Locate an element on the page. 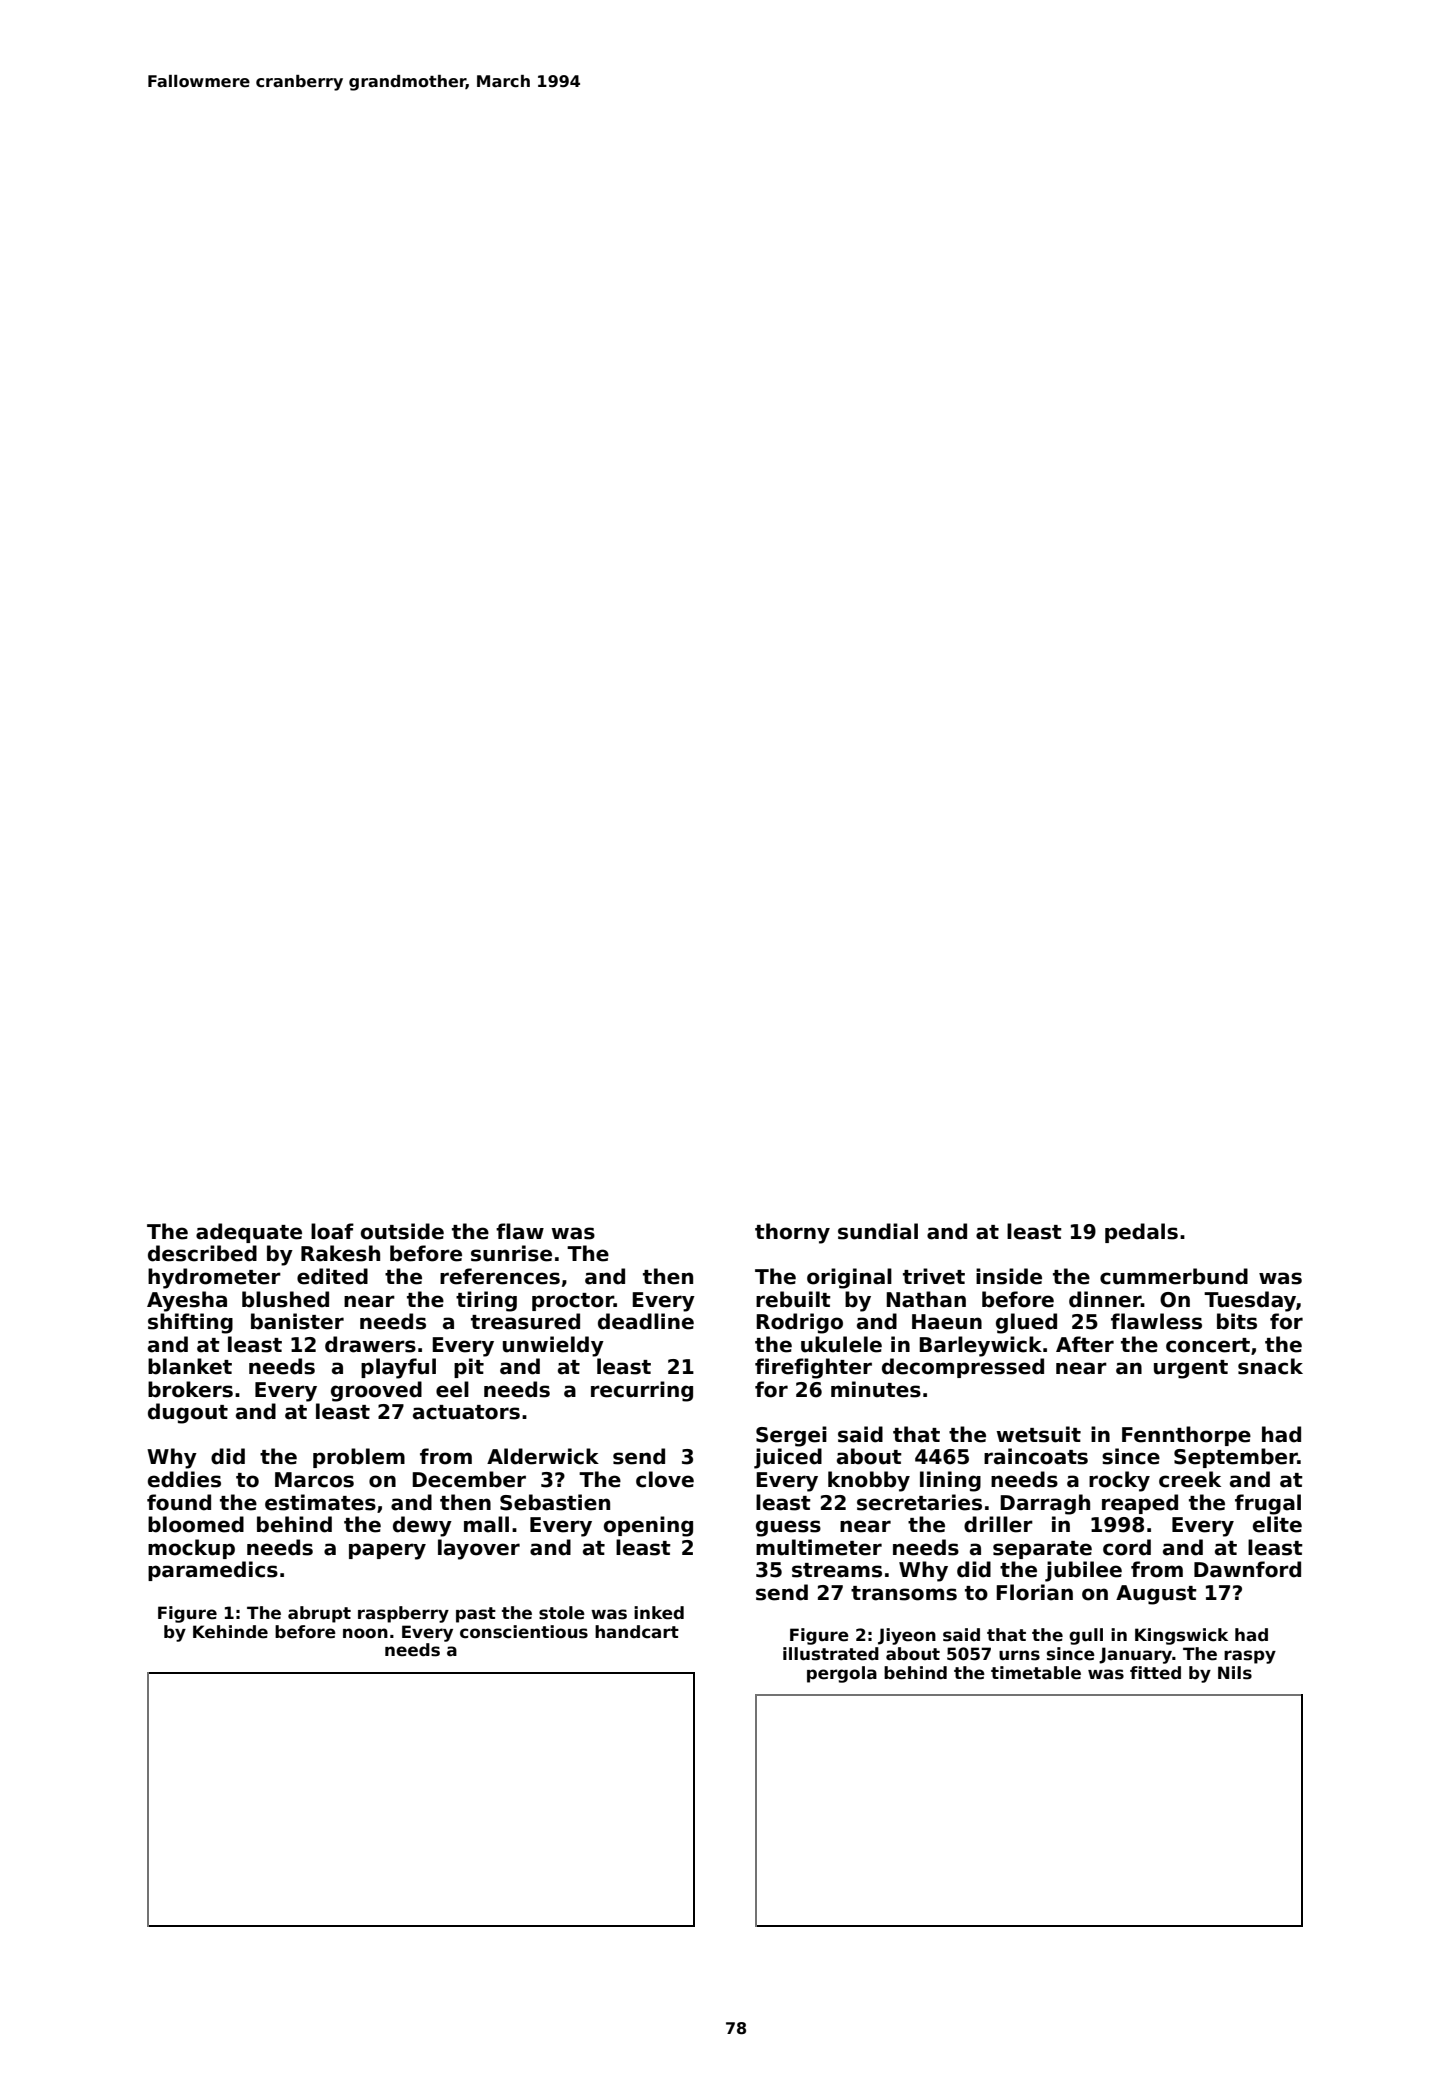  urgent is located at coordinates (1191, 1369).
